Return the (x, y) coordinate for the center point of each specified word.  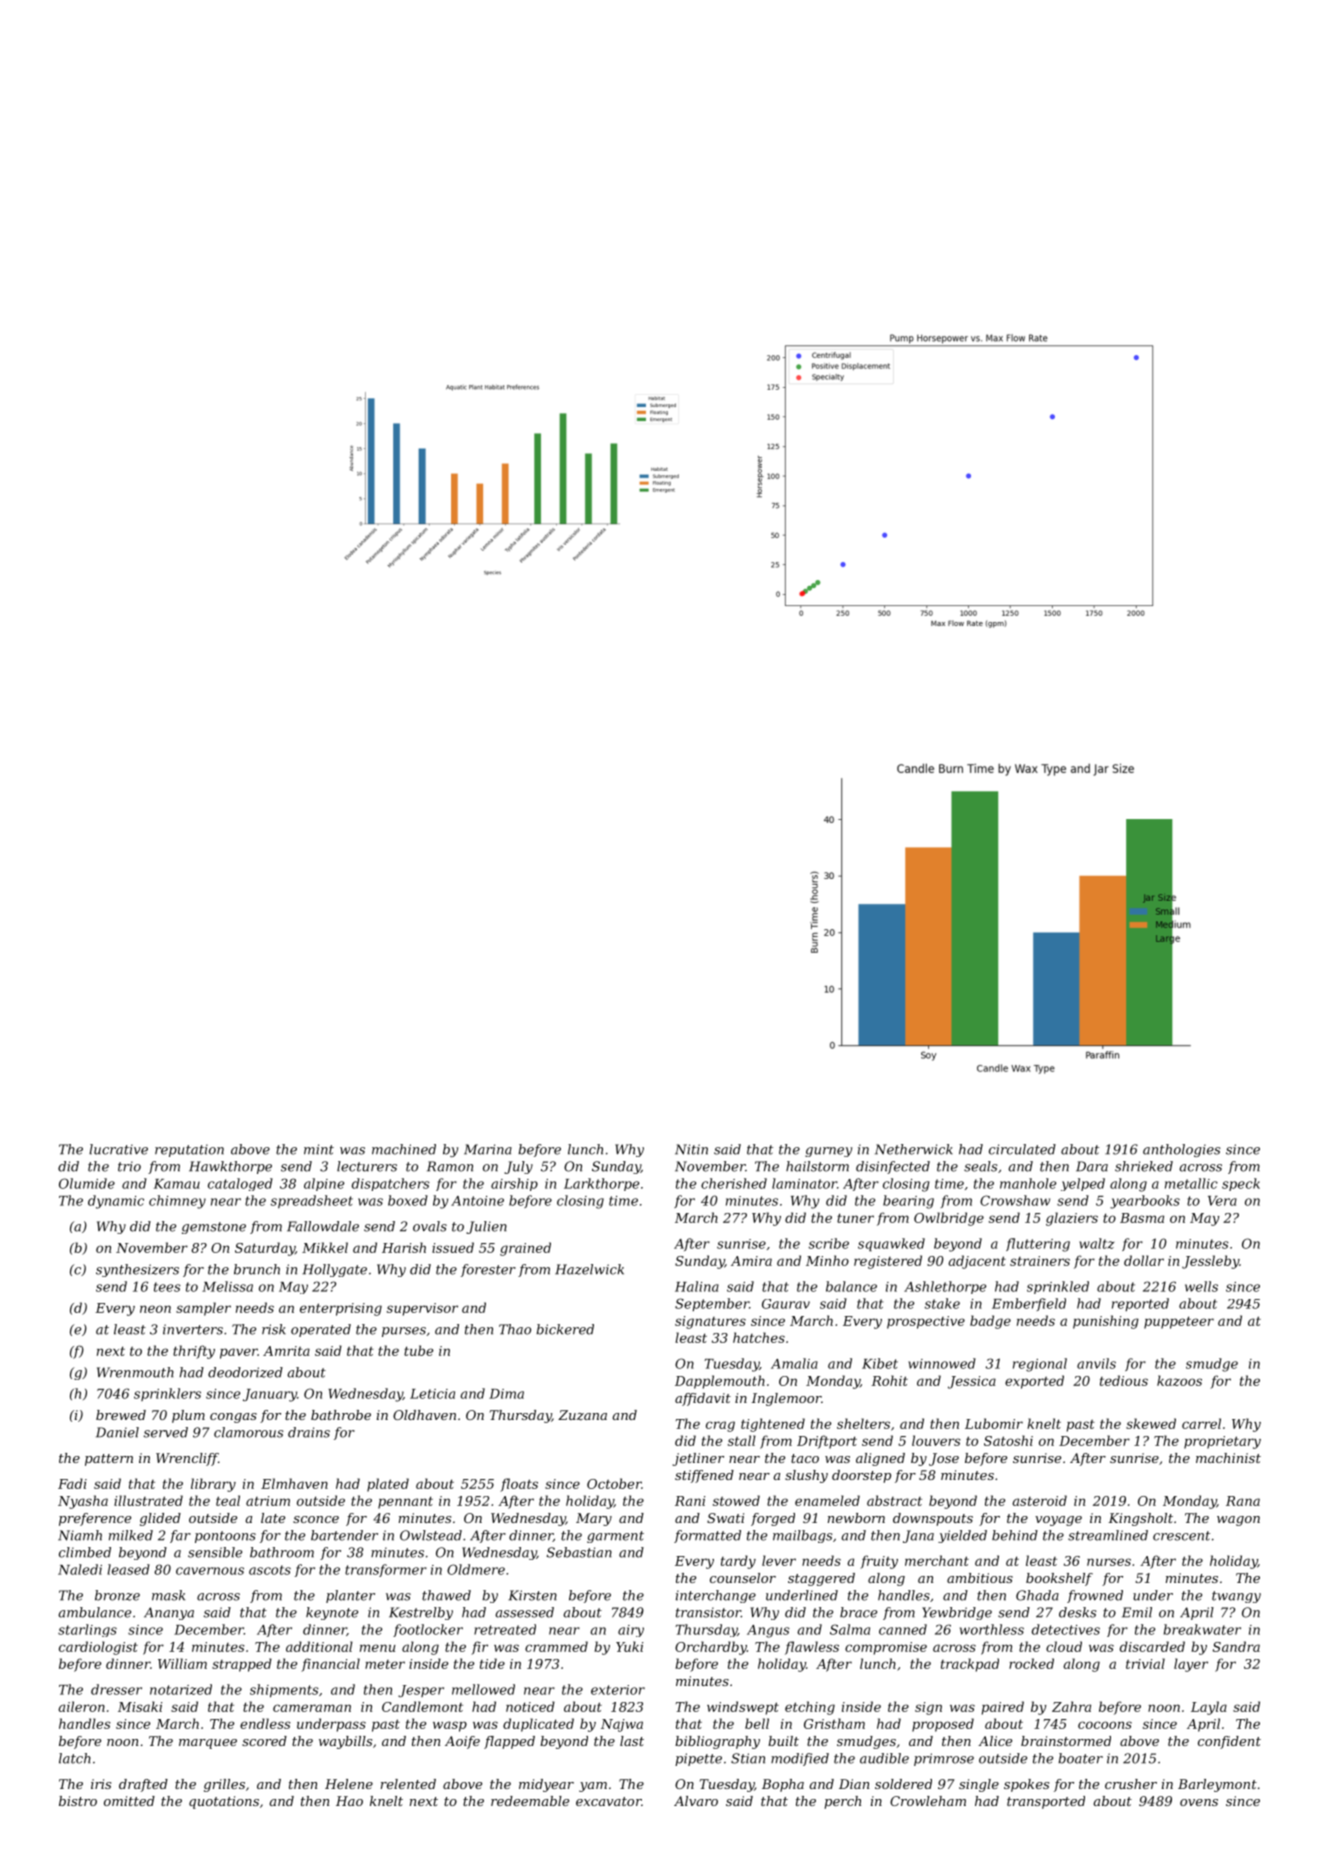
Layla (1209, 1708)
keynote (332, 1613)
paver (239, 1353)
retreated (505, 1629)
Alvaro (696, 1801)
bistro (78, 1801)
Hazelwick (589, 1269)
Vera (1222, 1201)
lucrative (118, 1149)
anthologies (1181, 1150)
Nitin (691, 1149)
